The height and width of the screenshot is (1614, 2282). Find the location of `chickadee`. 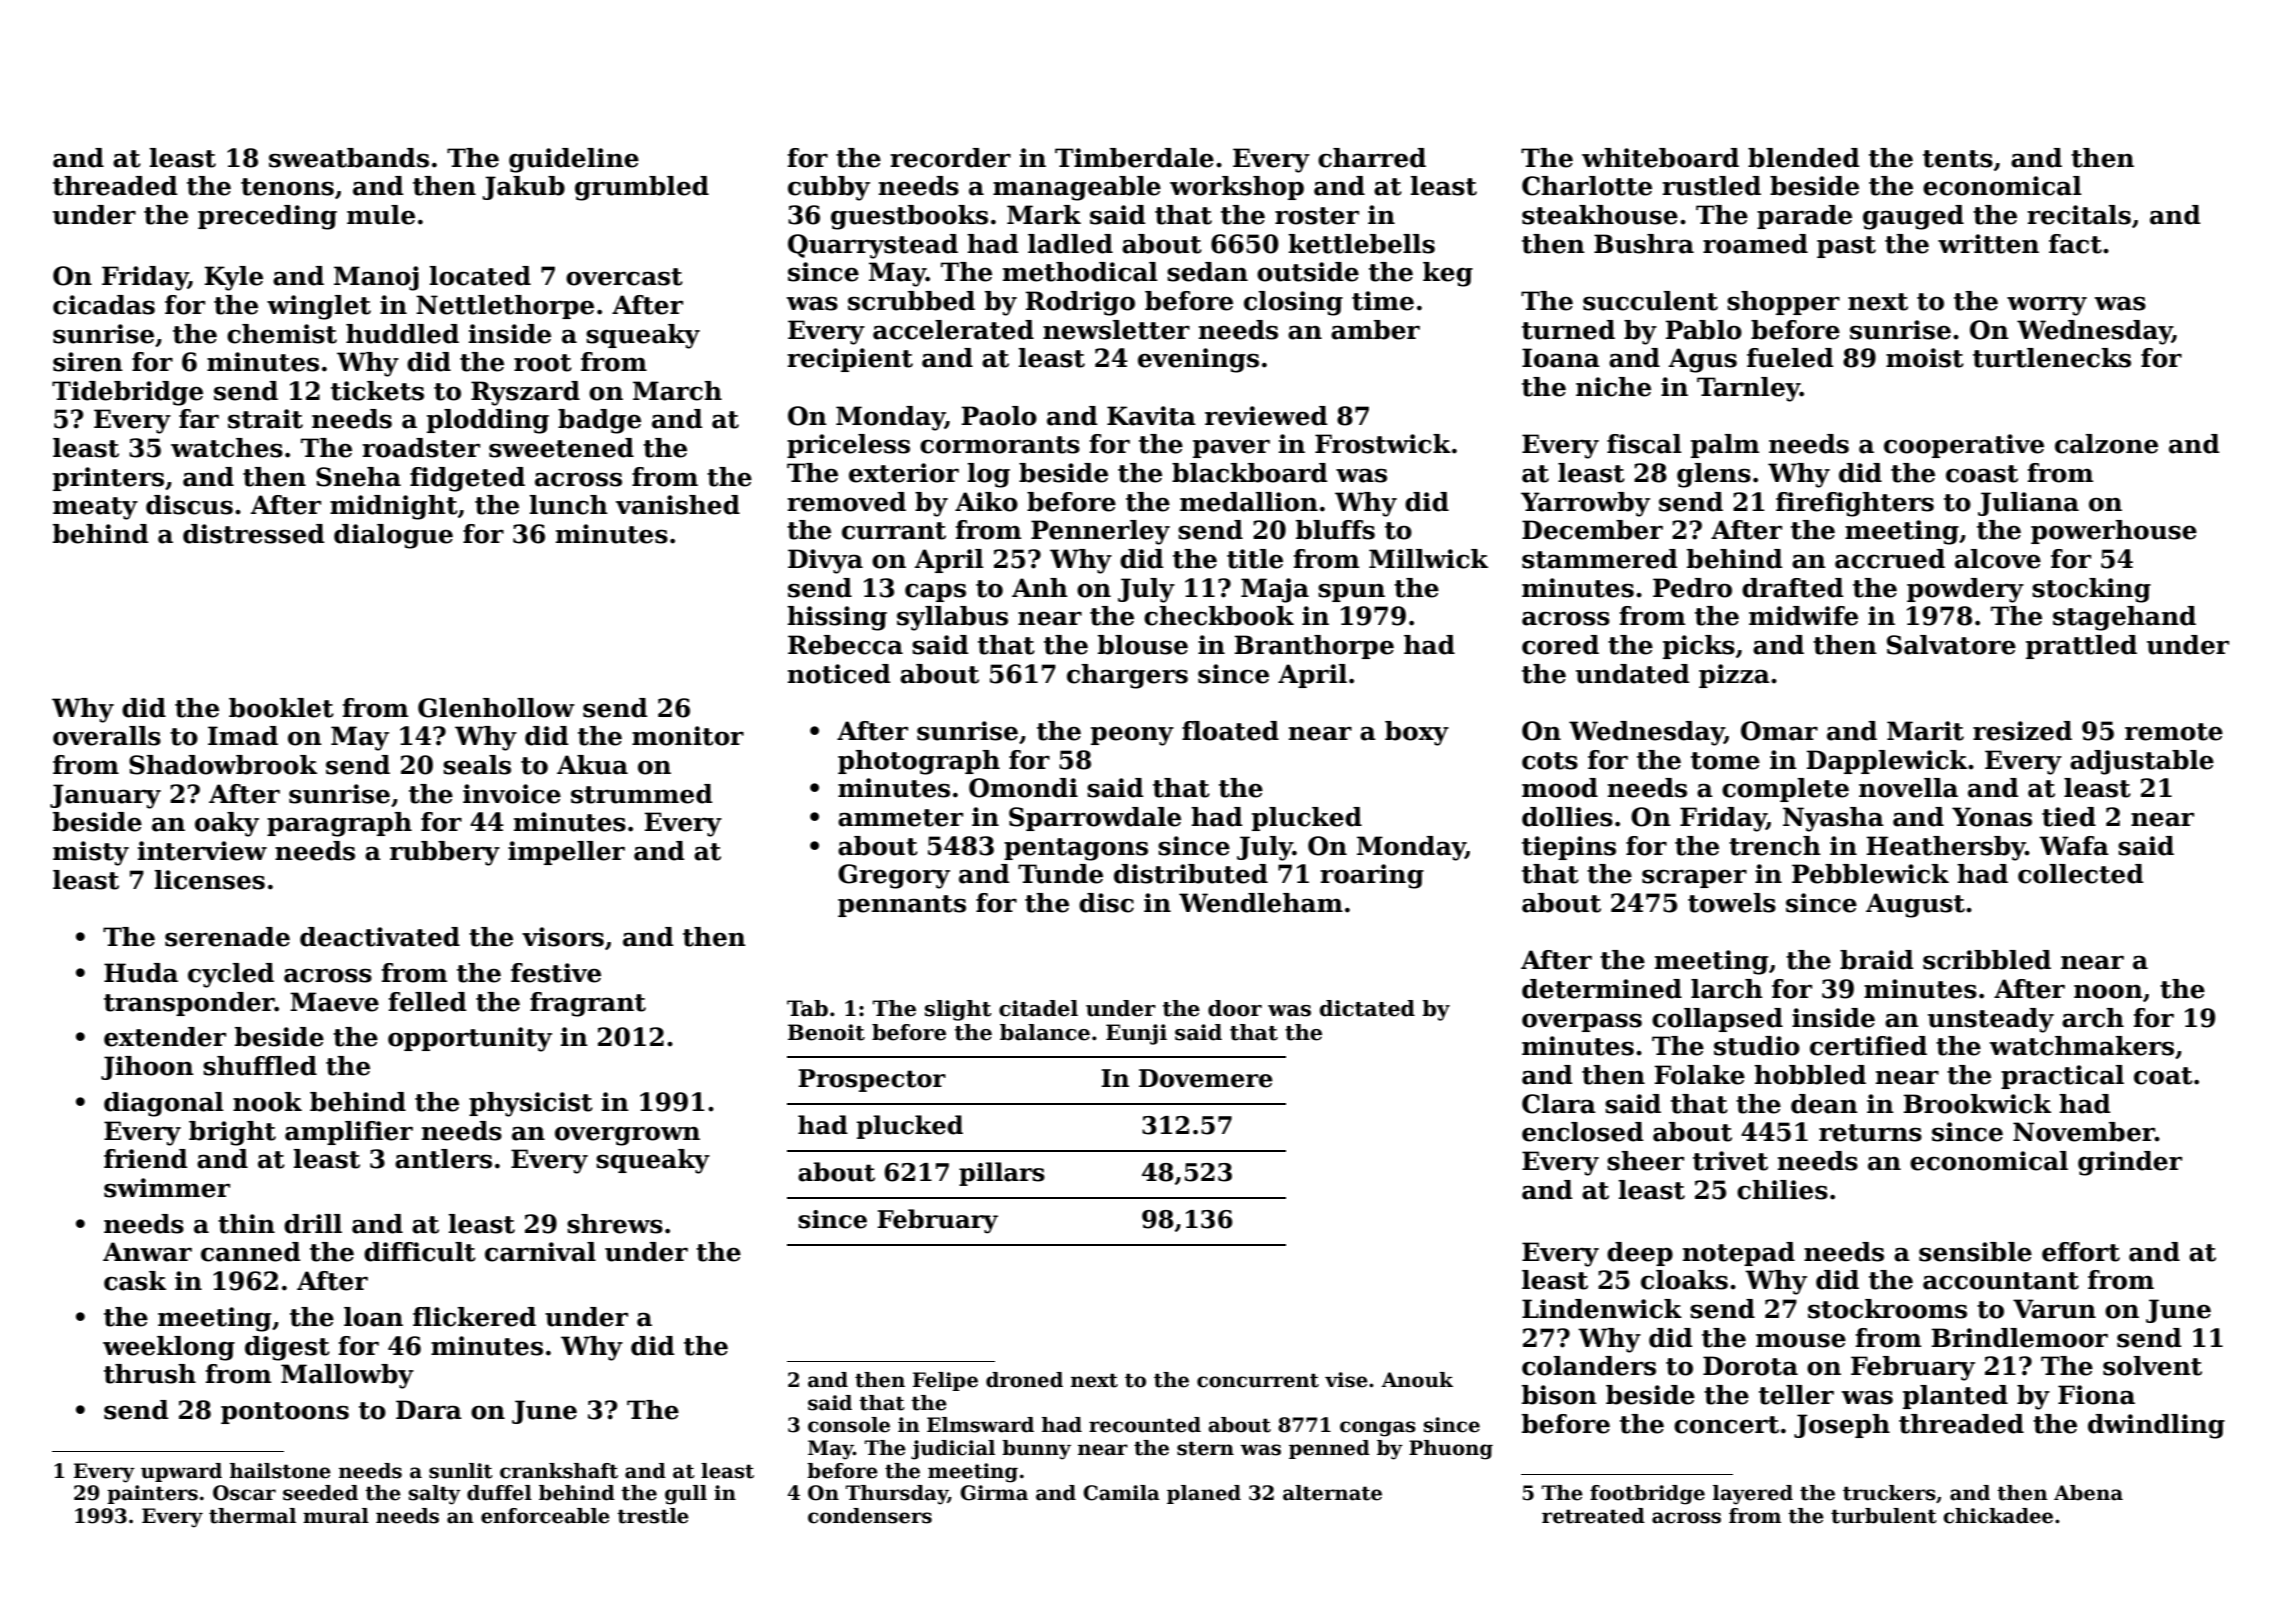

chickadee is located at coordinates (1998, 1516).
